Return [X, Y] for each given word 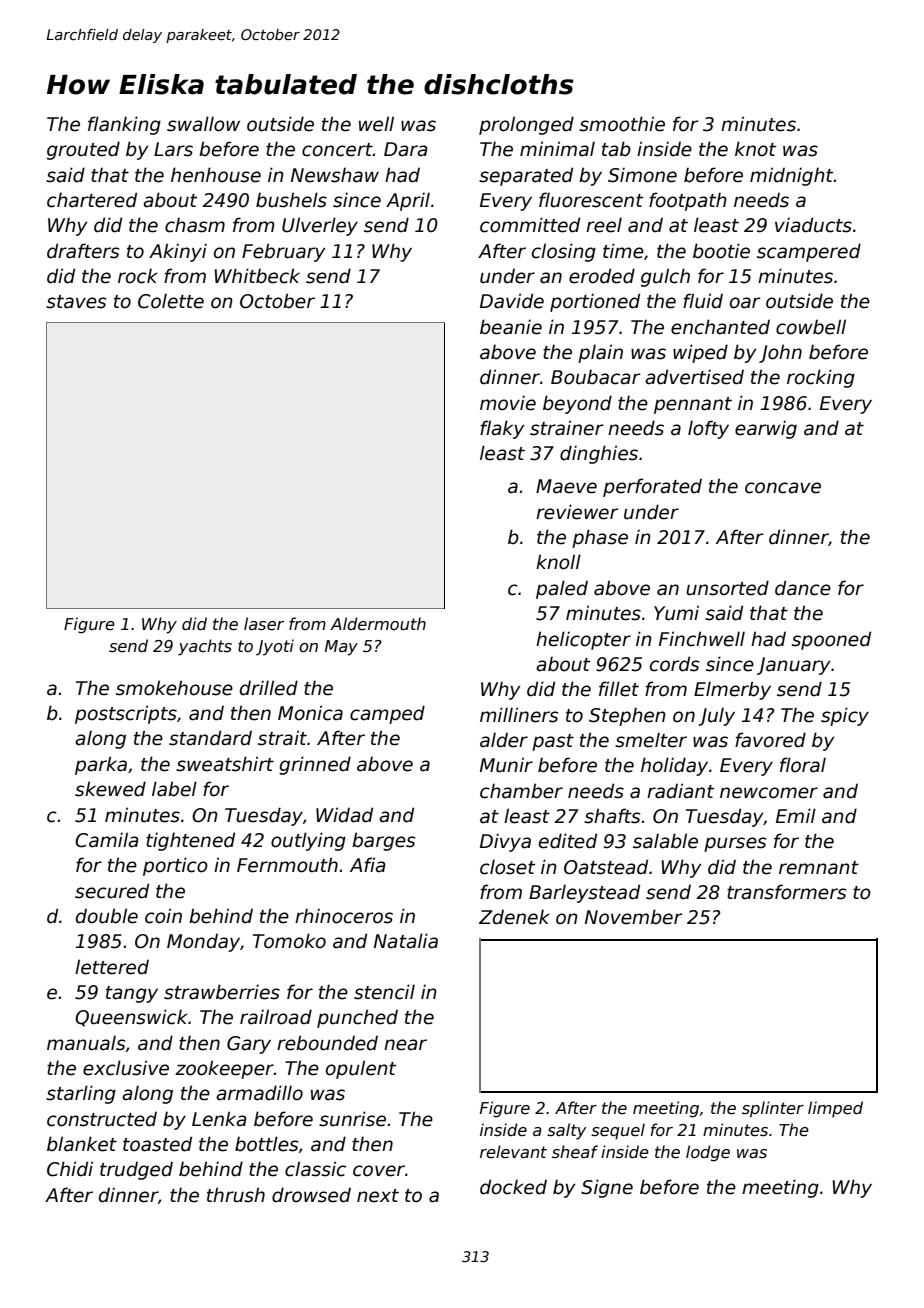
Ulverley [320, 226]
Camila [107, 840]
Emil [796, 815]
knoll [558, 562]
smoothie [622, 124]
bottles [266, 1144]
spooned [831, 640]
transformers [786, 892]
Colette [171, 301]
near [405, 1045]
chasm [195, 225]
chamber [521, 791]
